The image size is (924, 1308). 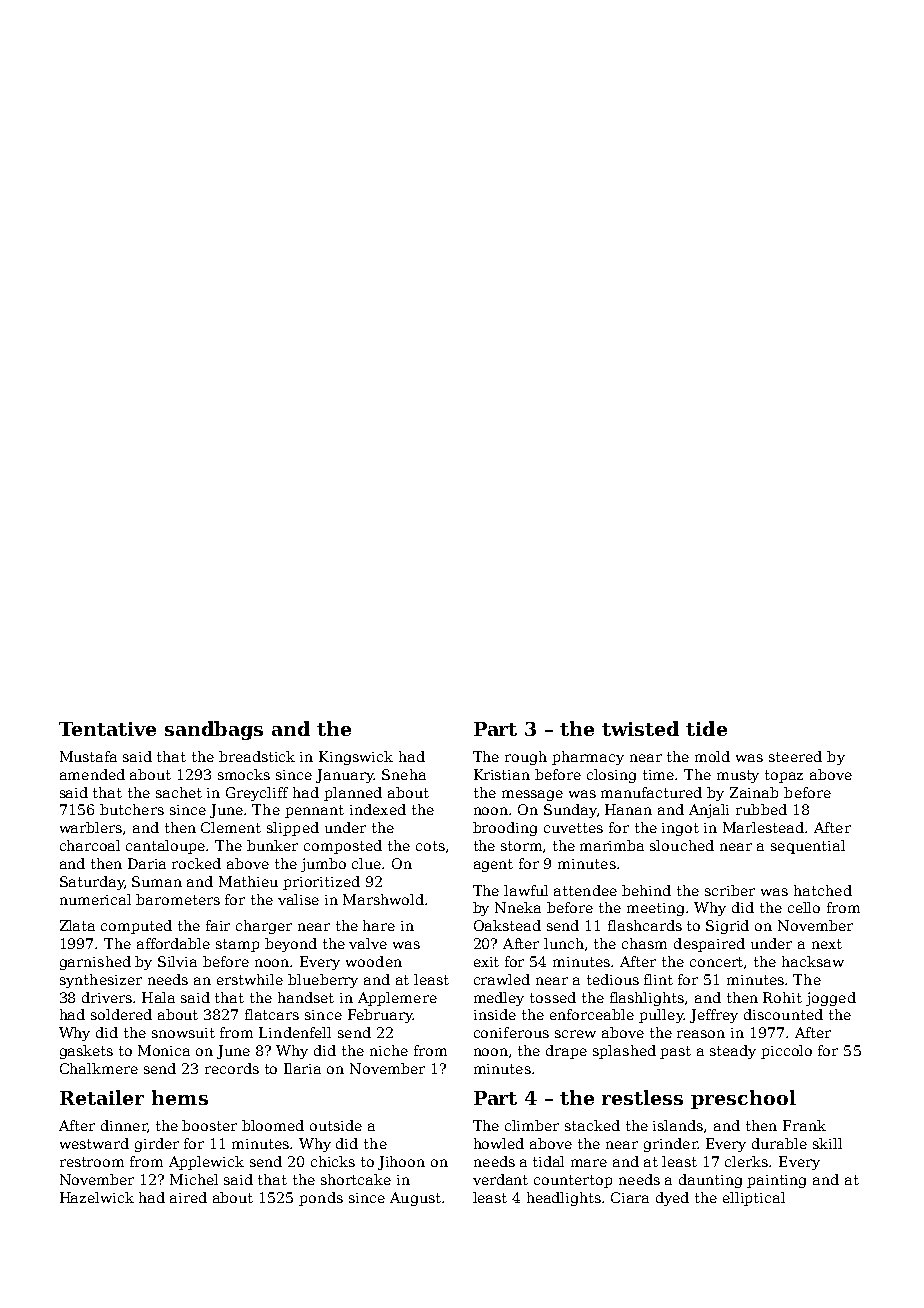 I want to click on Oakstead, so click(x=507, y=925).
